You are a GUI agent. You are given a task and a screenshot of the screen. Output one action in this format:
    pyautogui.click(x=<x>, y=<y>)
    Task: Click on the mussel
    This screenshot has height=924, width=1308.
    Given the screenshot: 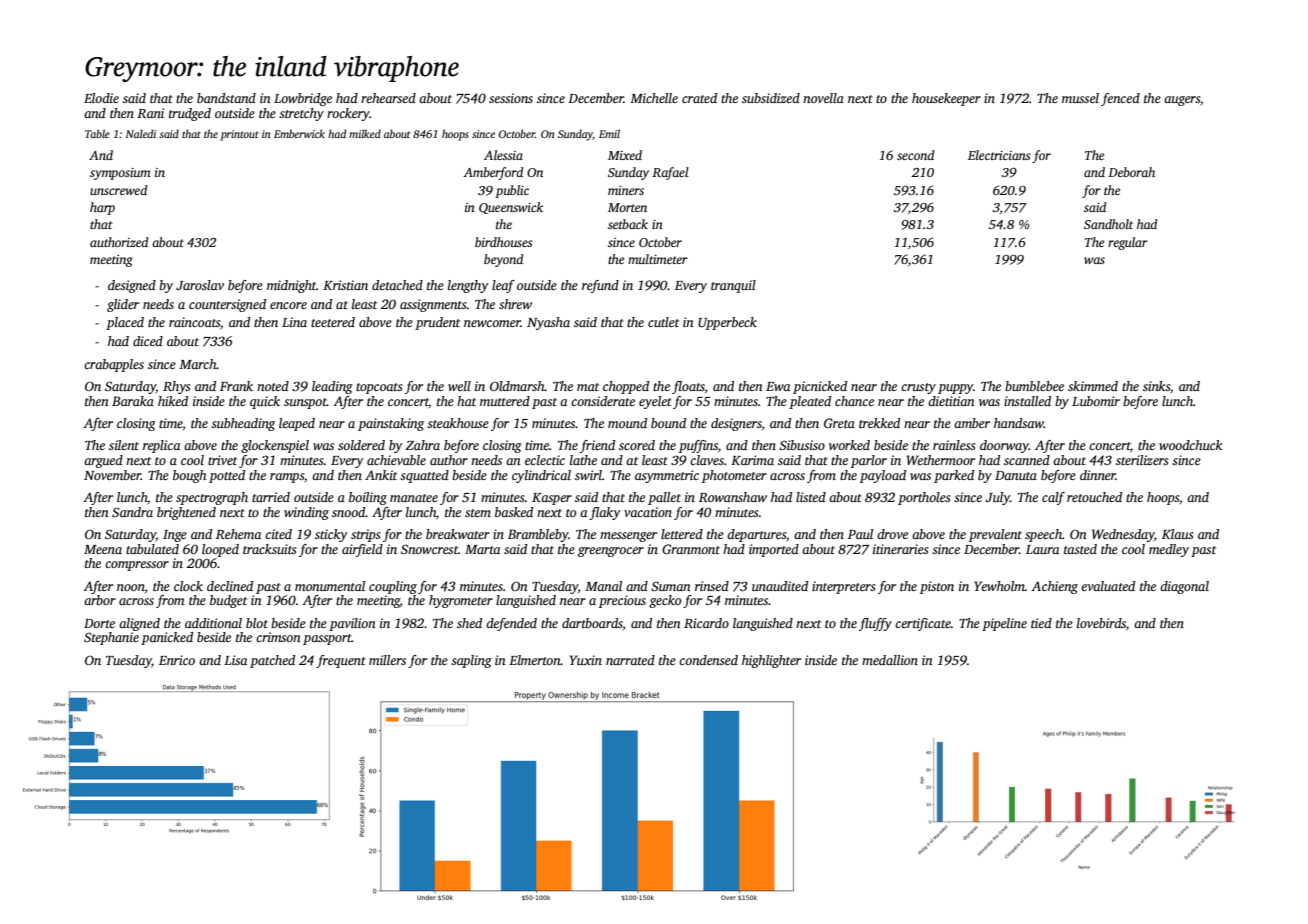 What is the action you would take?
    pyautogui.click(x=1080, y=98)
